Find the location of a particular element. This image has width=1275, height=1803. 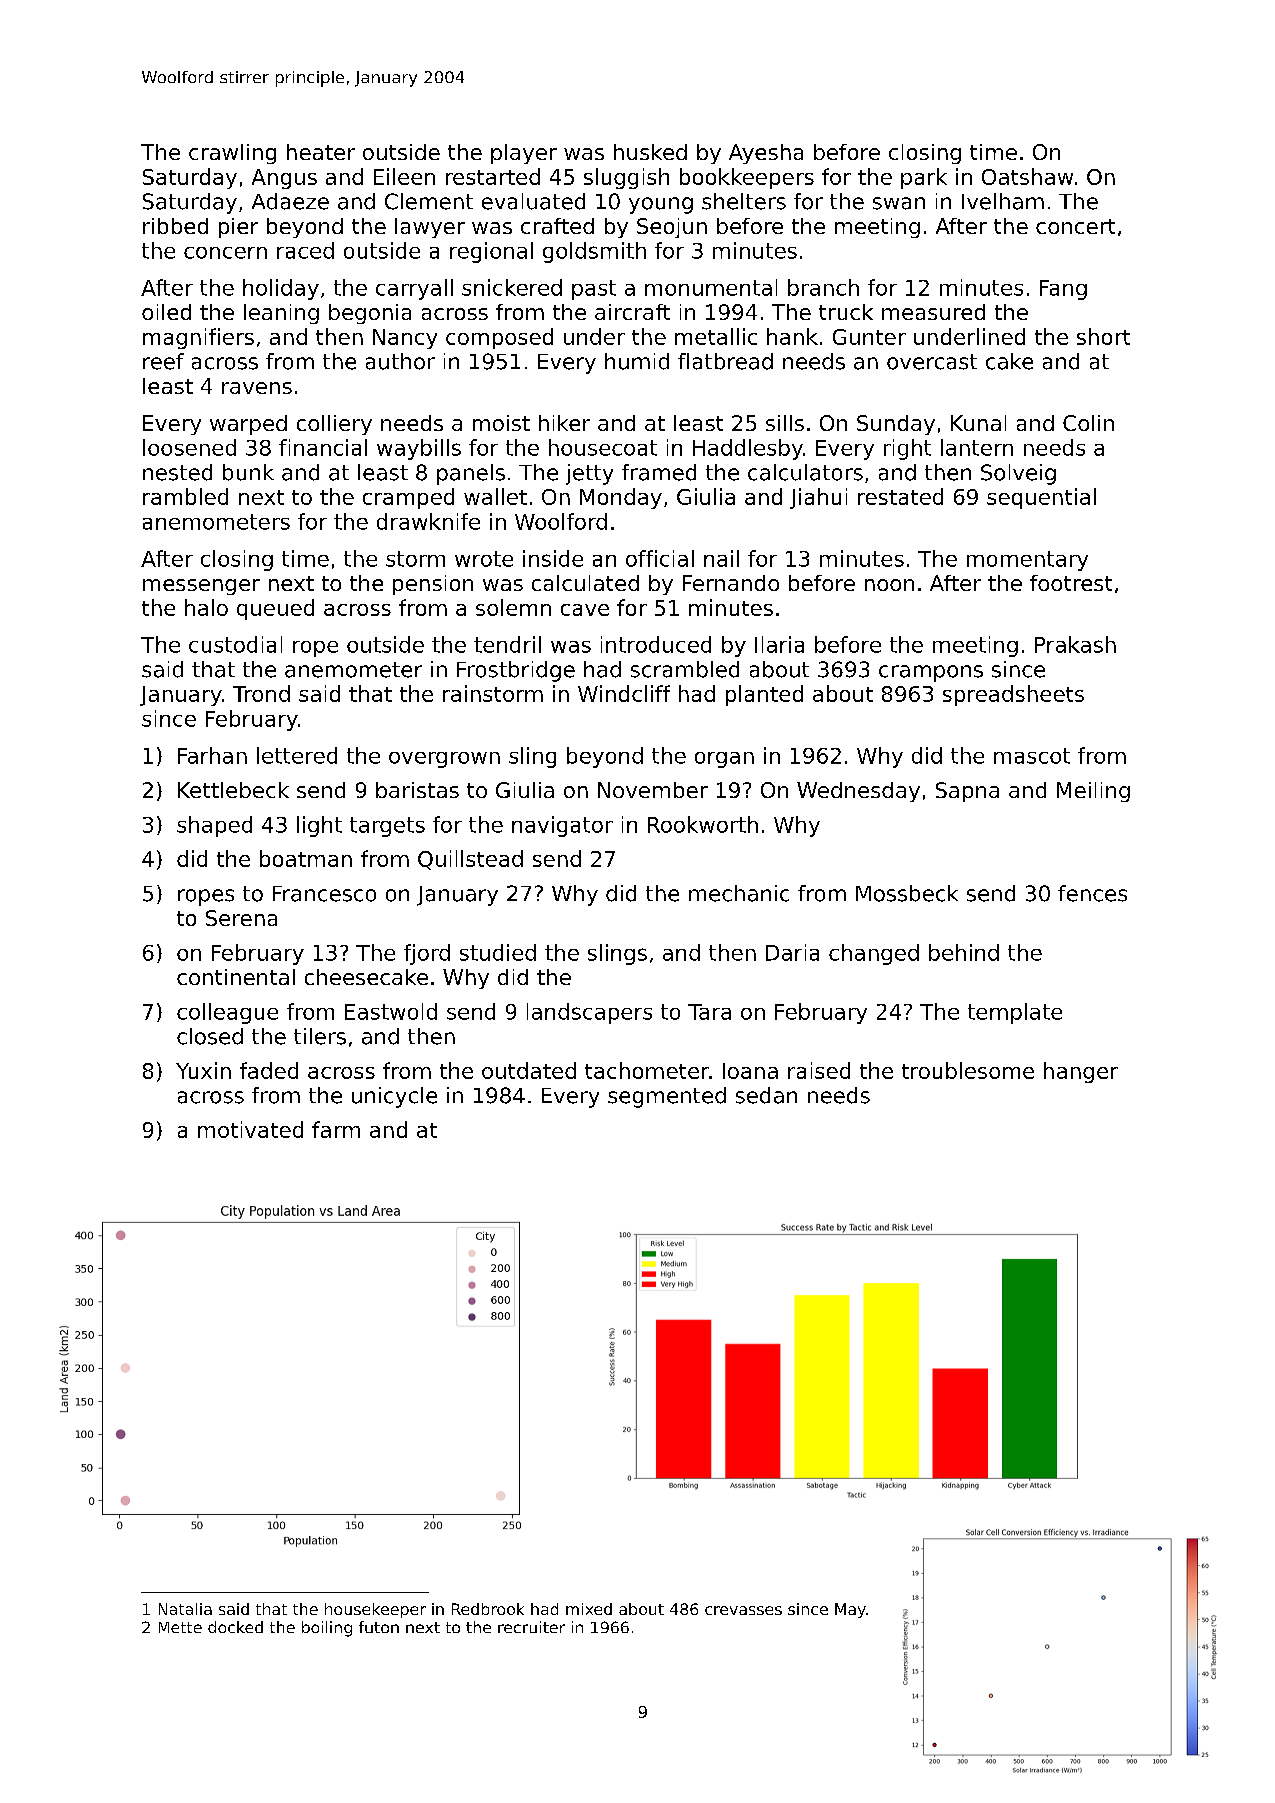

park is located at coordinates (924, 178).
